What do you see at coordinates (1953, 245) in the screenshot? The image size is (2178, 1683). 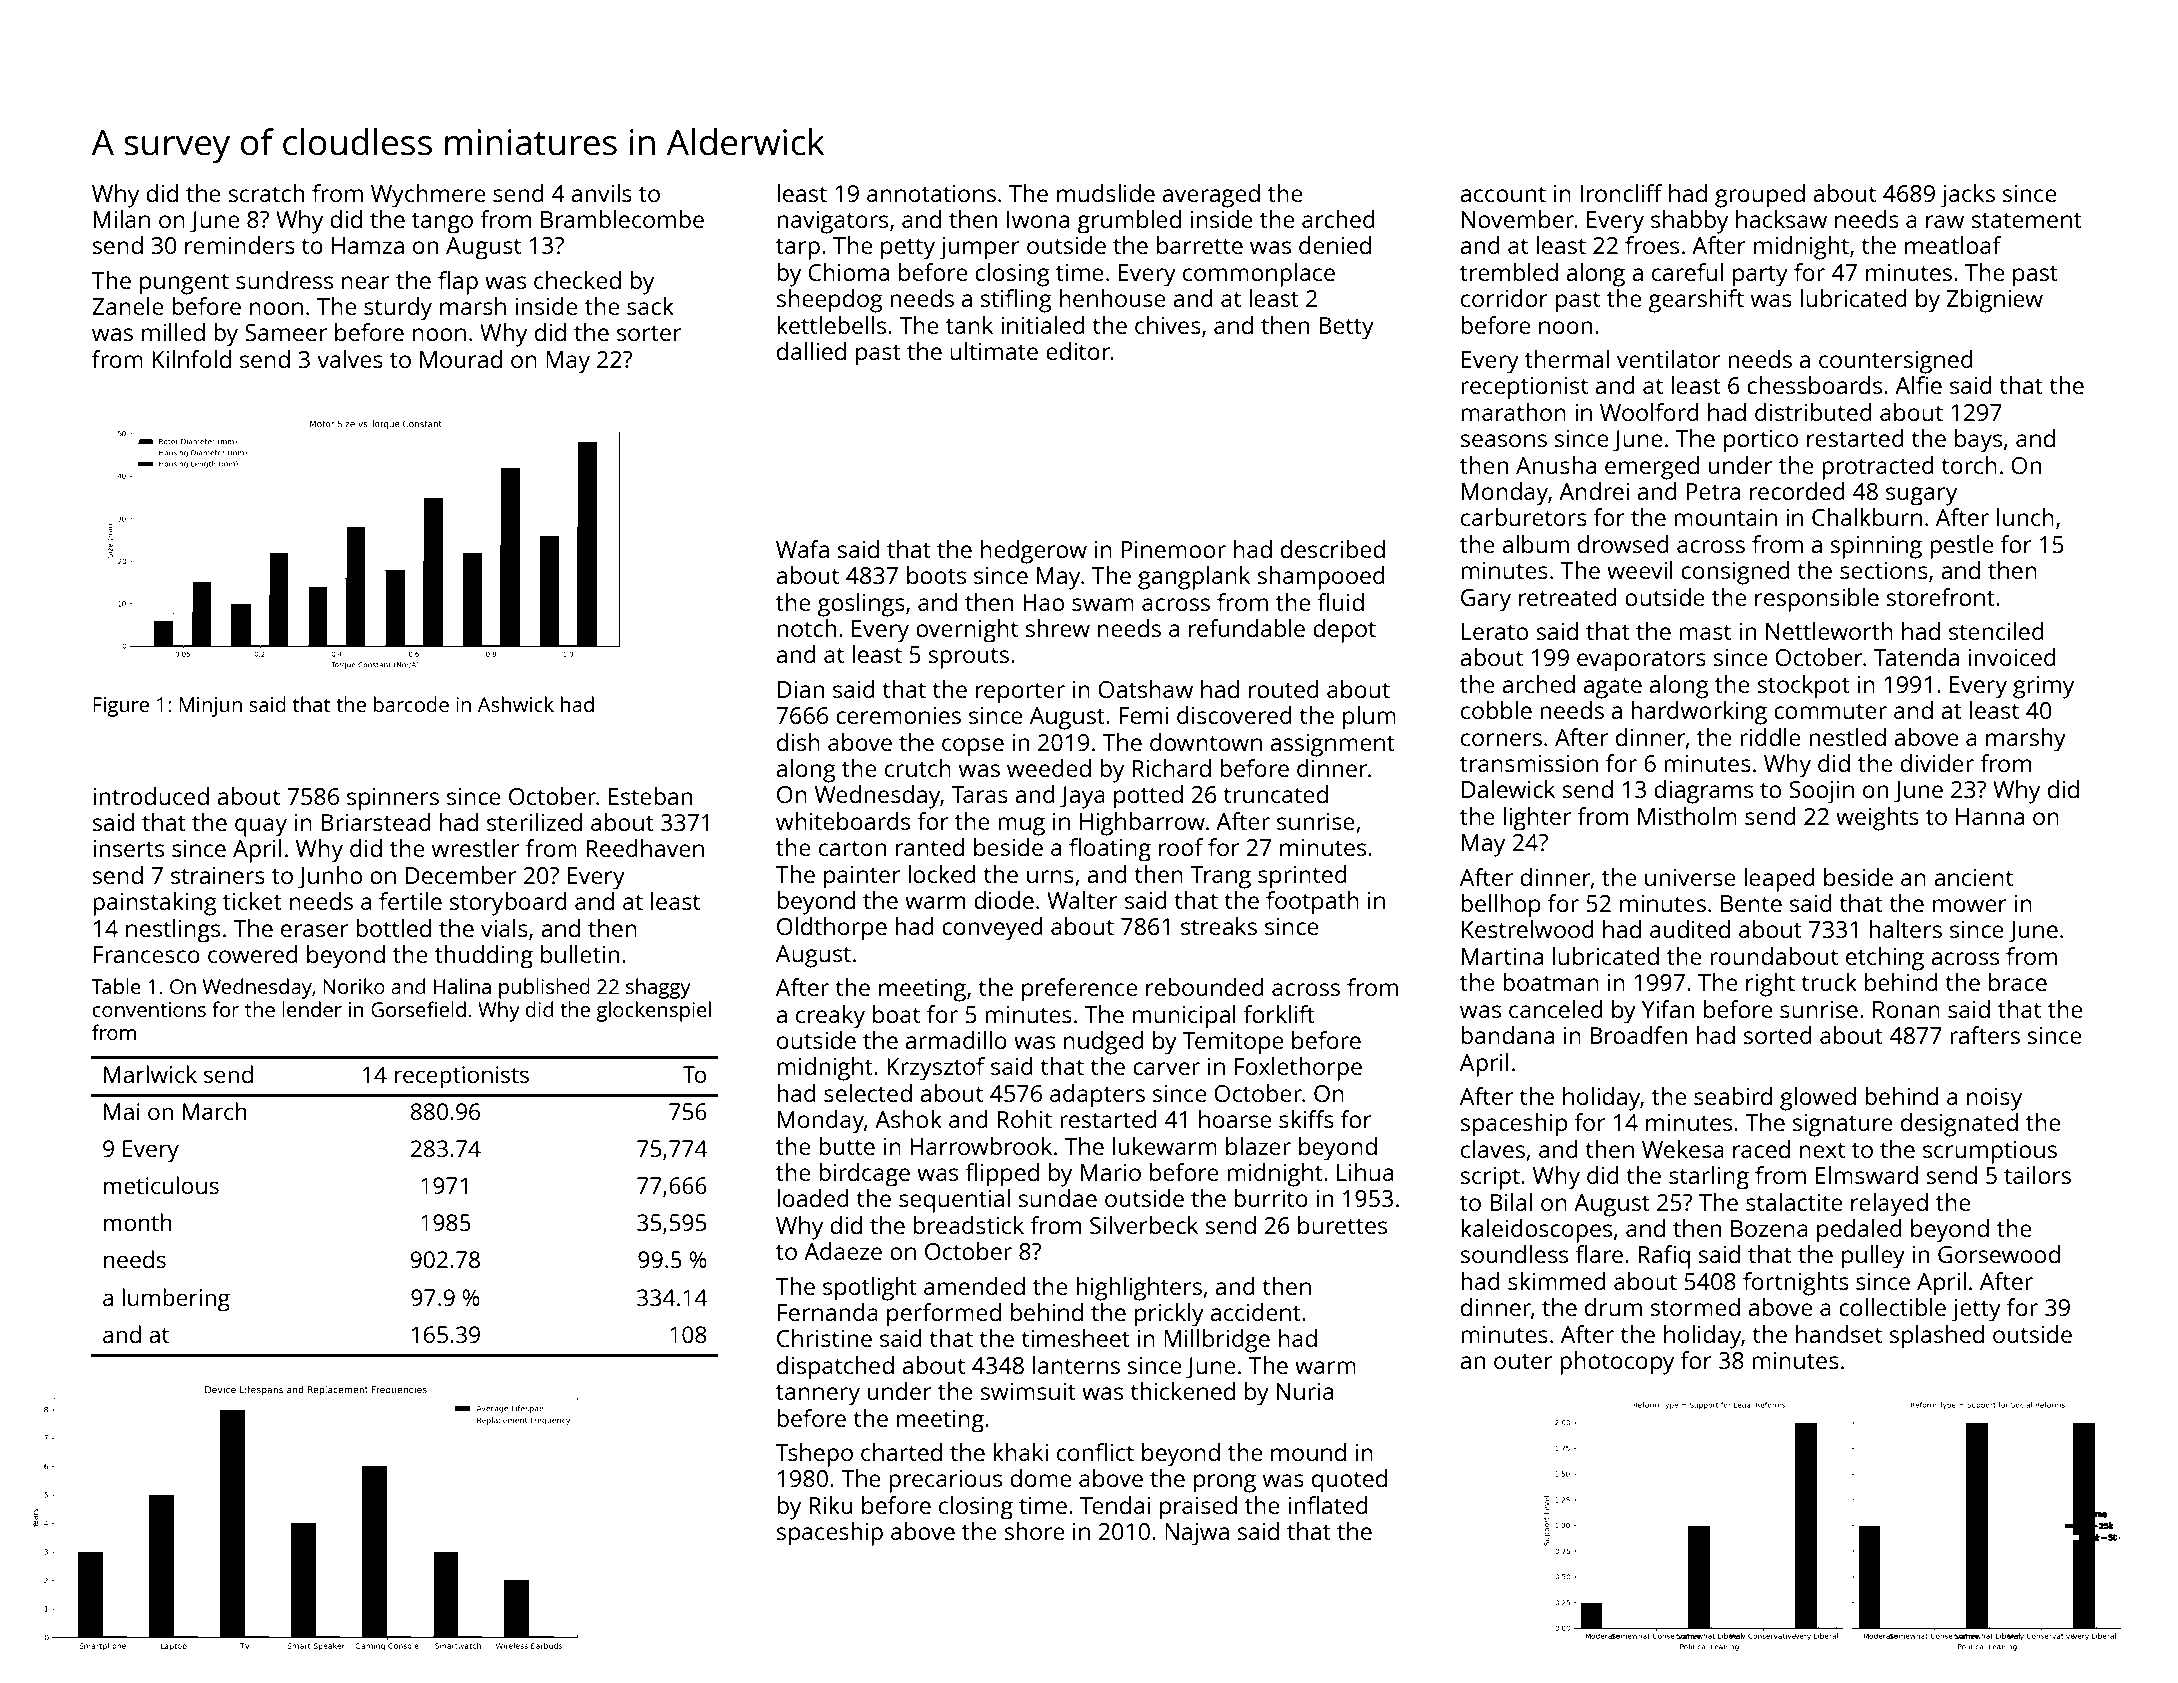 I see `meatloaf` at bounding box center [1953, 245].
